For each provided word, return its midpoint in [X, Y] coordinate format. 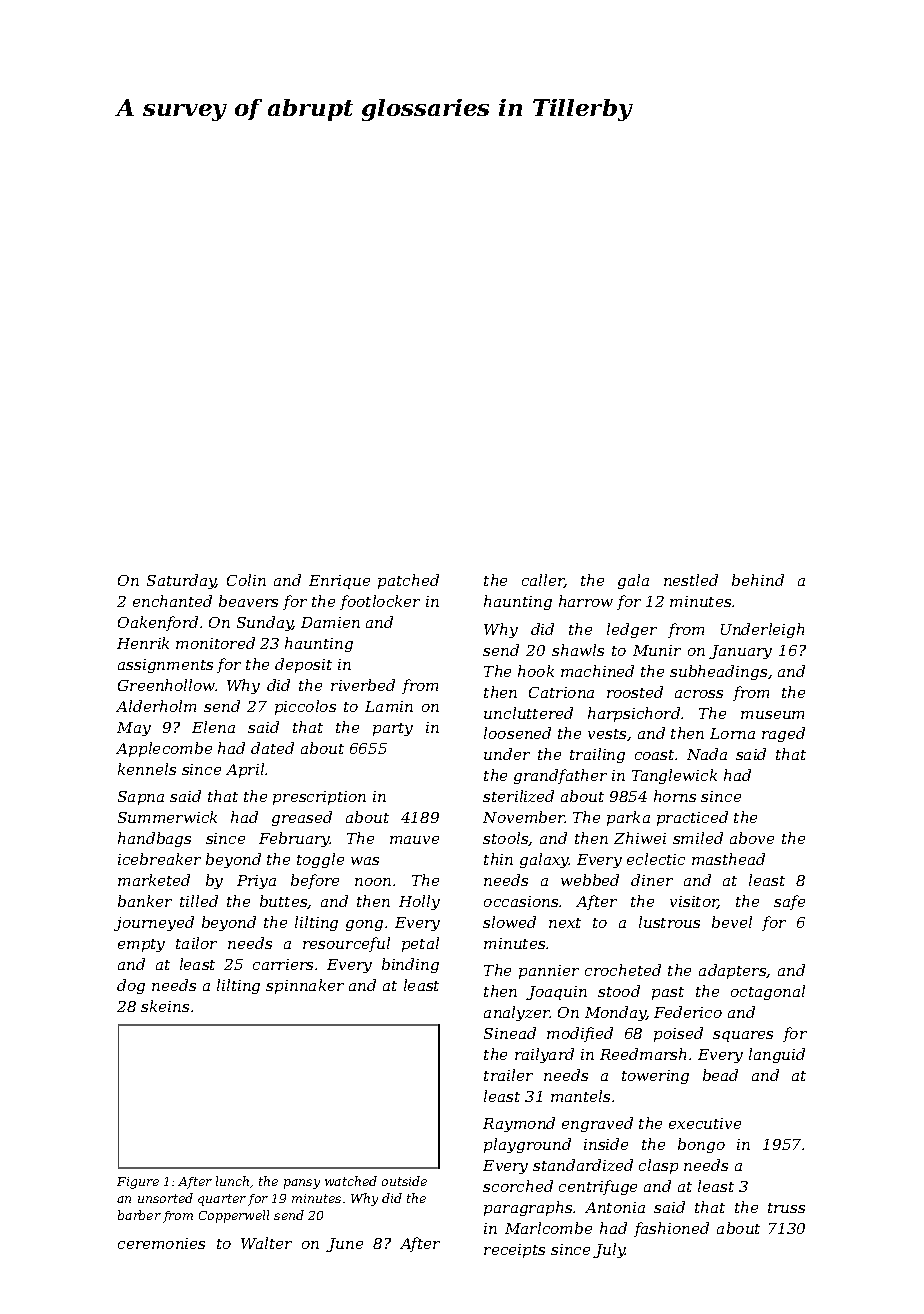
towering [655, 1077]
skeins [165, 1006]
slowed [509, 922]
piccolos [305, 707]
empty [141, 945]
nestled [691, 580]
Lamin [389, 706]
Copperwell [234, 1216]
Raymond [519, 1124]
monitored [215, 643]
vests [607, 734]
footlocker [380, 602]
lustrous [669, 922]
